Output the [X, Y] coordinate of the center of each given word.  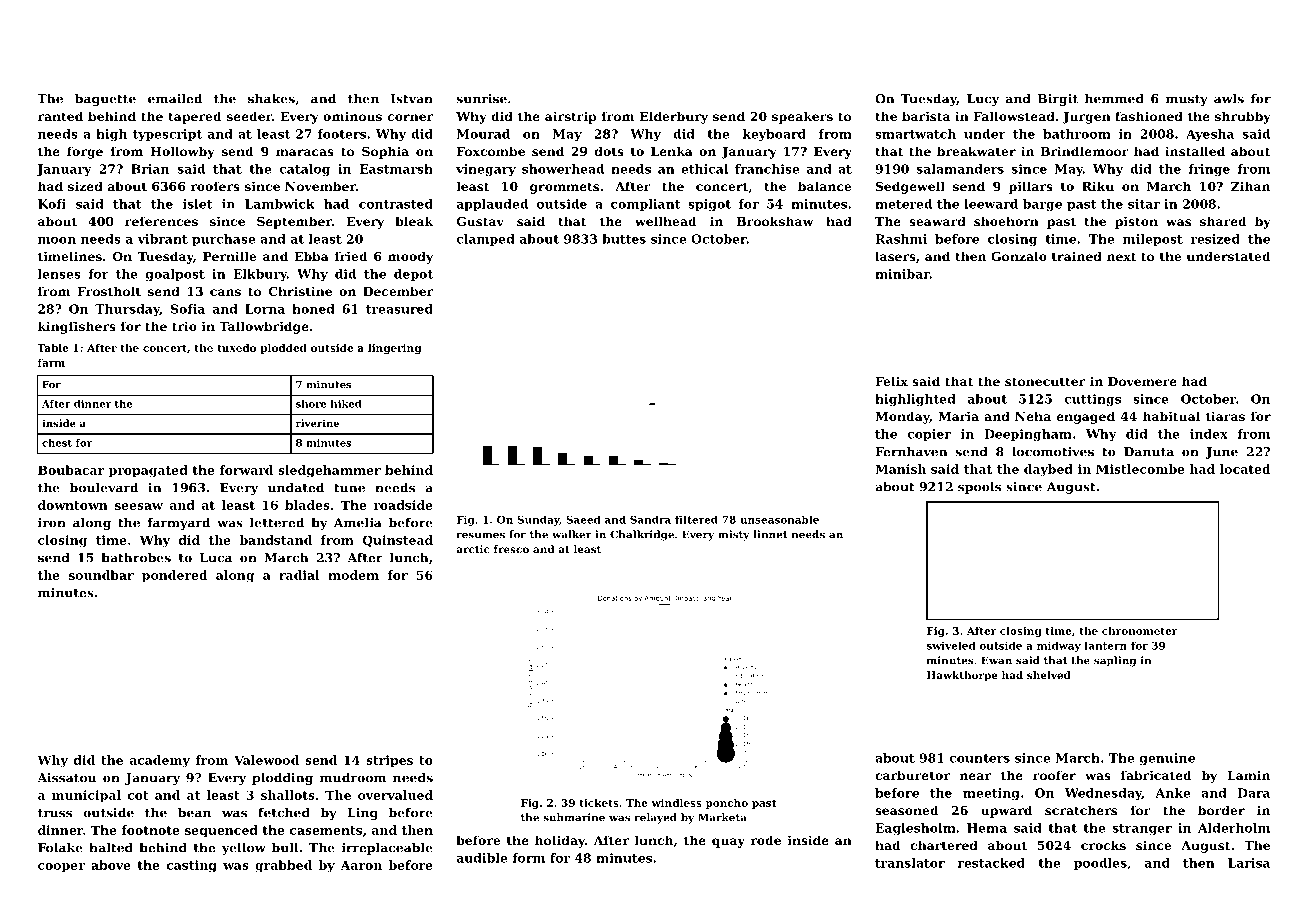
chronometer [1140, 631]
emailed [175, 99]
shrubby [1243, 117]
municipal [86, 796]
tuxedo [236, 348]
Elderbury [674, 117]
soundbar [101, 575]
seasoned [907, 810]
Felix [891, 381]
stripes [389, 761]
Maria [958, 416]
